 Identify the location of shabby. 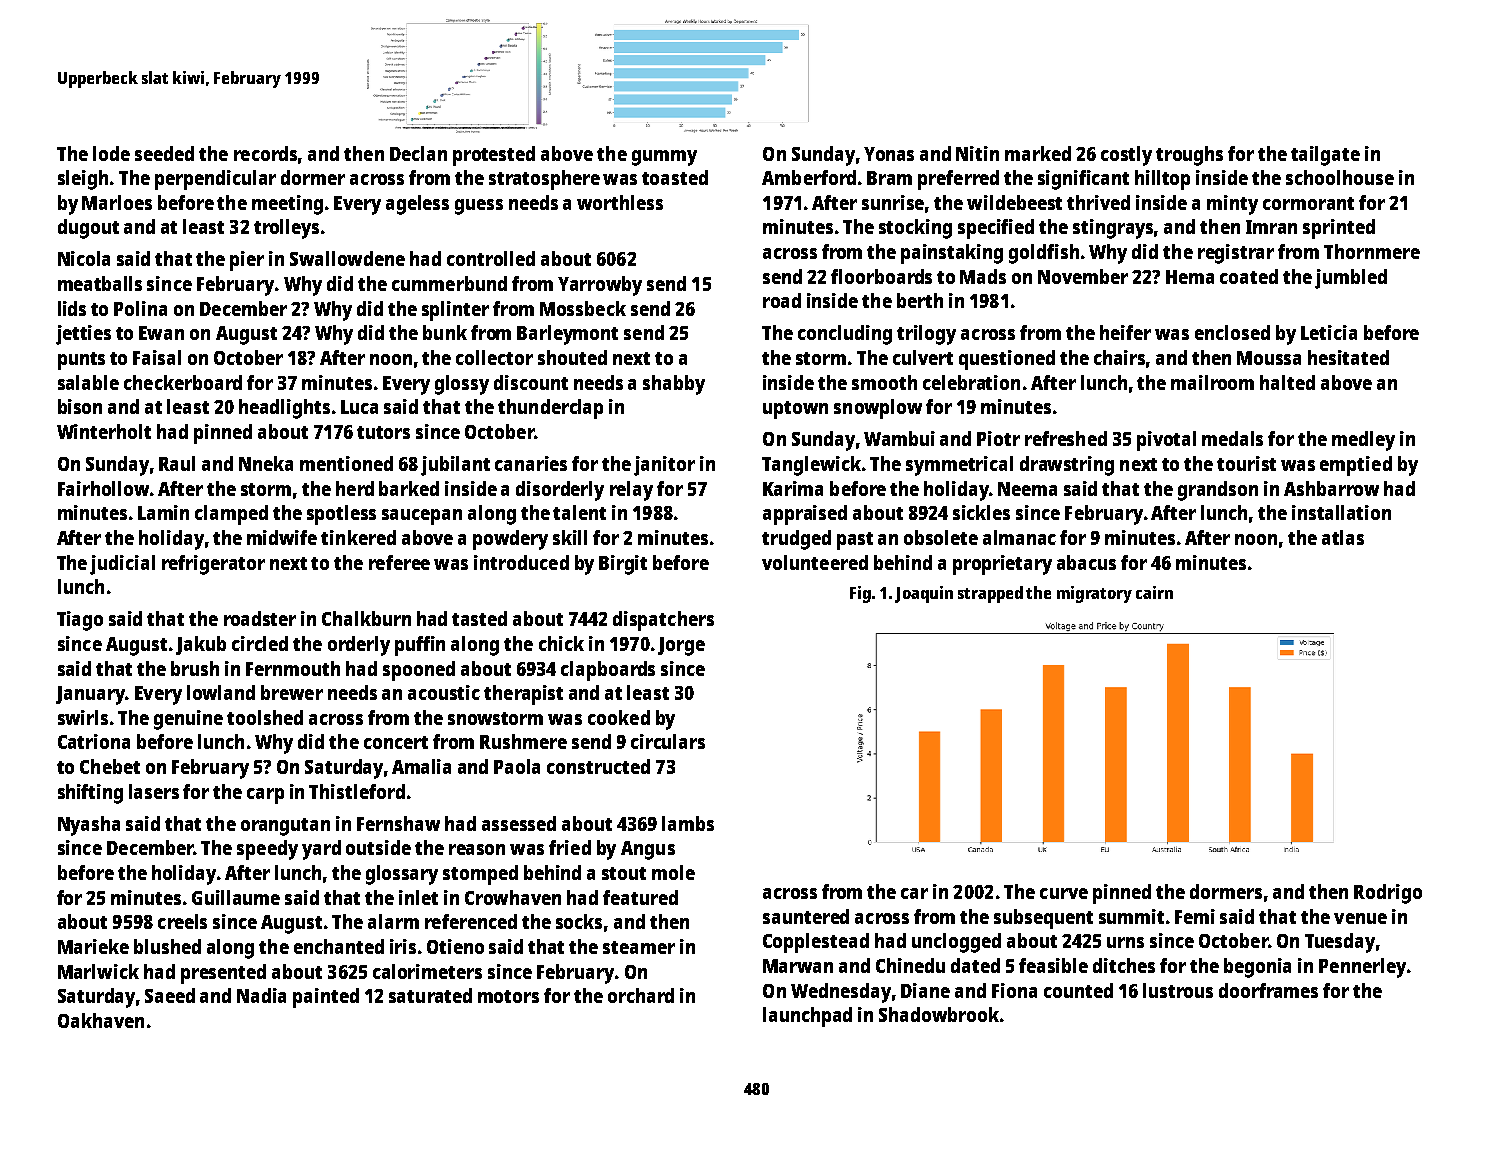
(674, 385).
